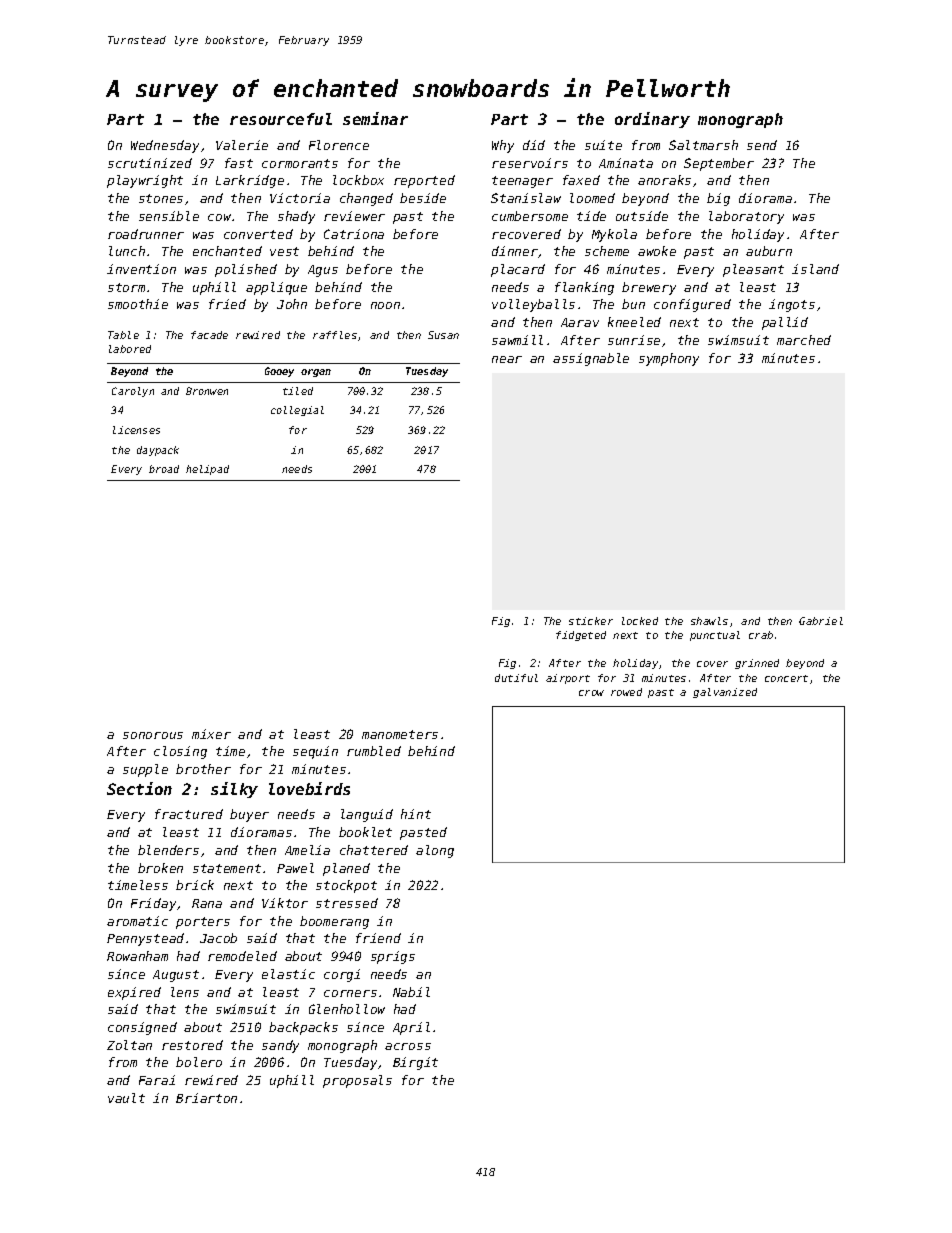 This screenshot has height=1233, width=952. What do you see at coordinates (652, 120) in the screenshot?
I see `ordinary` at bounding box center [652, 120].
